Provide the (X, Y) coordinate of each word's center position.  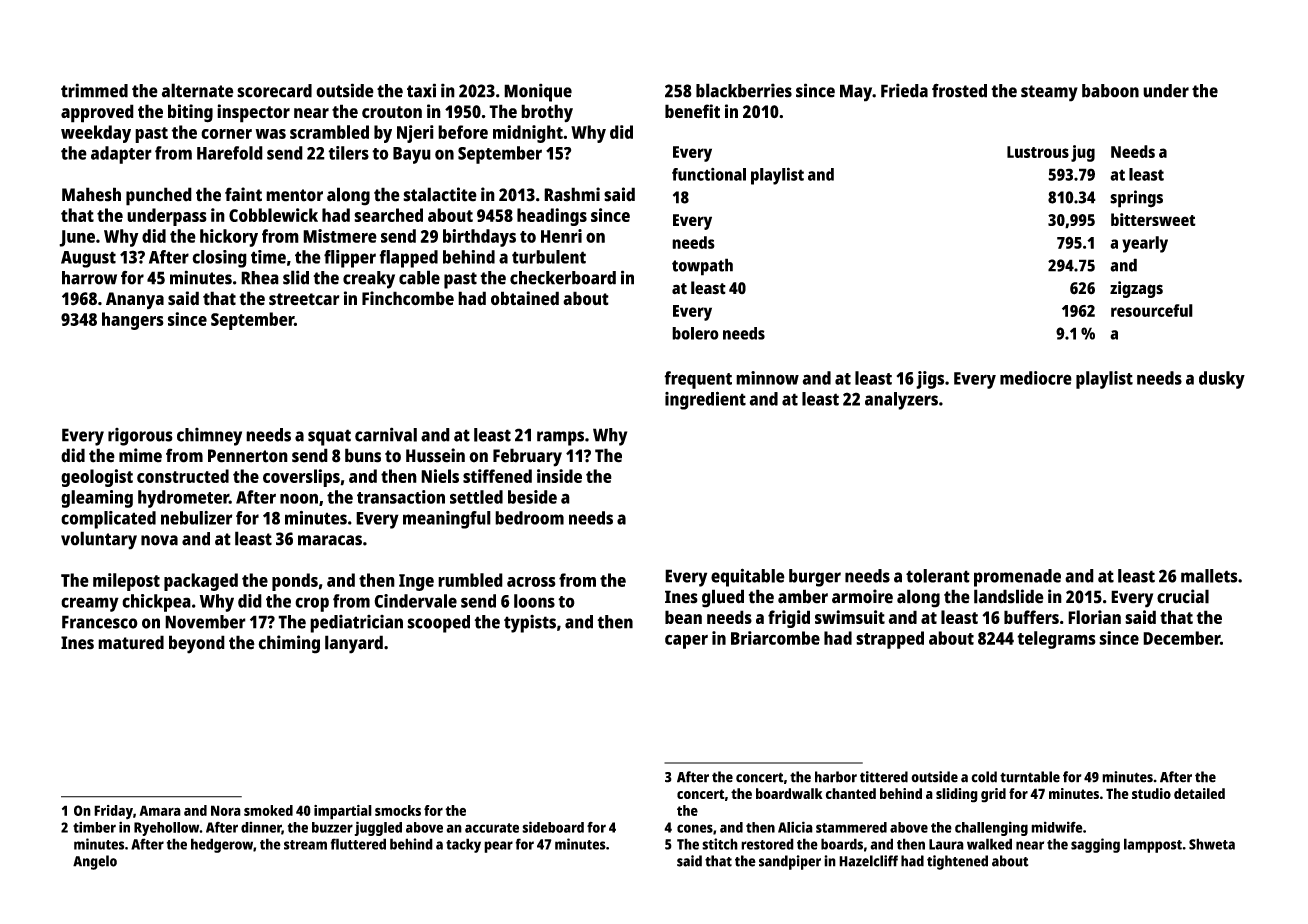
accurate (492, 828)
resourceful (1152, 310)
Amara (160, 810)
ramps (560, 438)
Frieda (904, 90)
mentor (294, 195)
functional (709, 174)
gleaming (97, 499)
